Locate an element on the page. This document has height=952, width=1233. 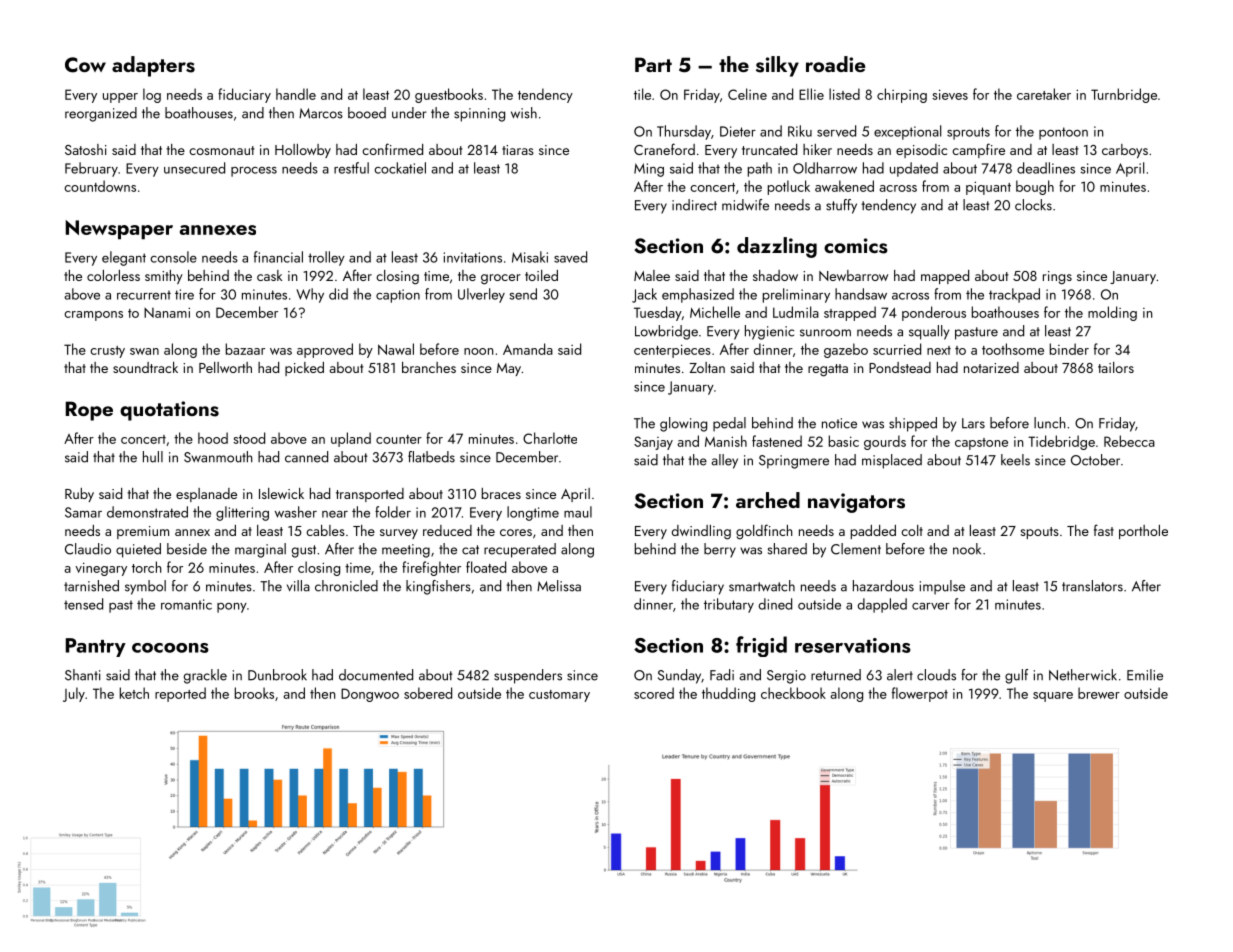
brewer is located at coordinates (1099, 693).
